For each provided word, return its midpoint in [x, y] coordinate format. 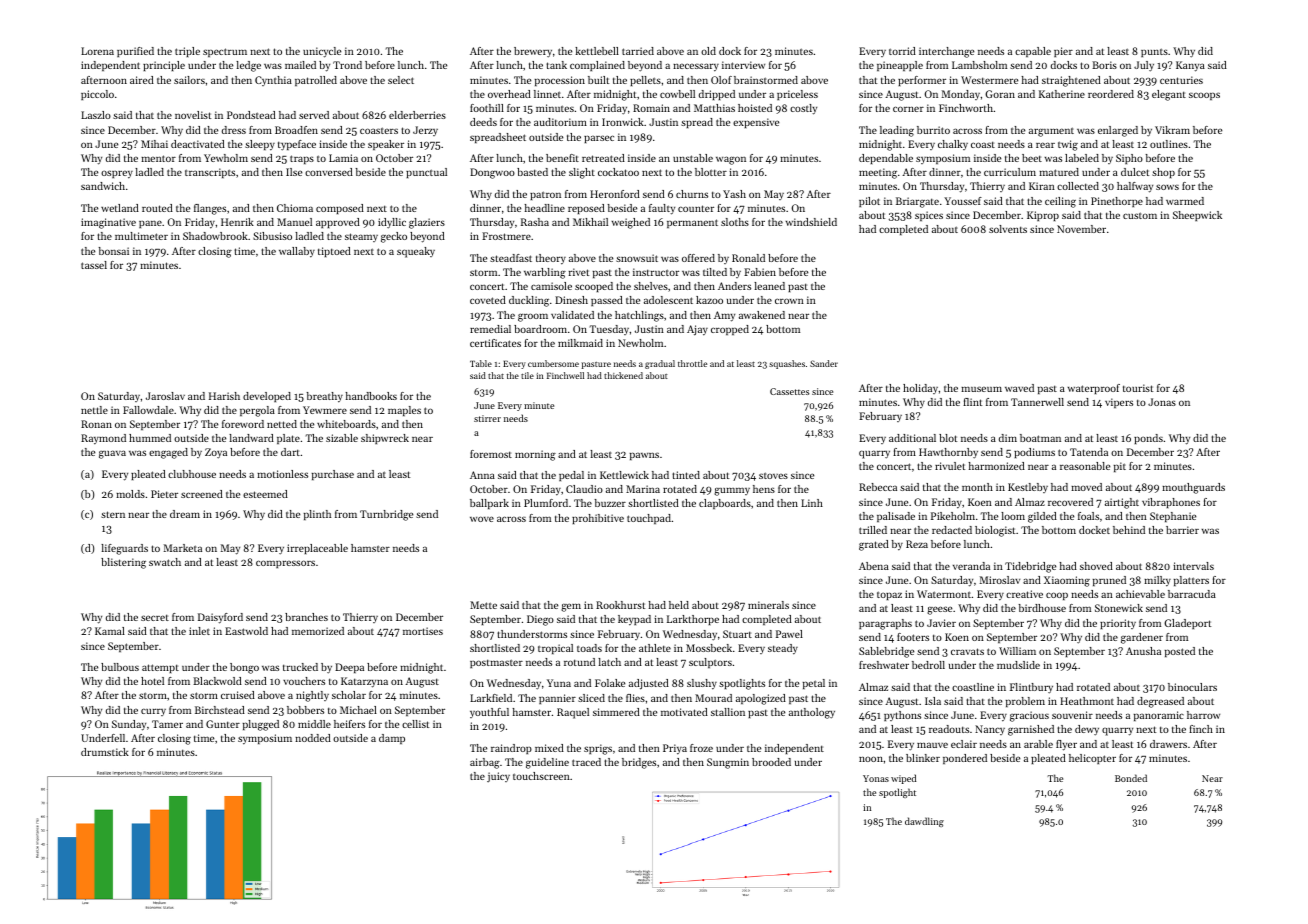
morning [535, 455]
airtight [1122, 503]
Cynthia [273, 81]
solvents [1008, 229]
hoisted [755, 108]
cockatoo [618, 172]
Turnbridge [386, 515]
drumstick [105, 752]
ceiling [1060, 202]
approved [338, 223]
